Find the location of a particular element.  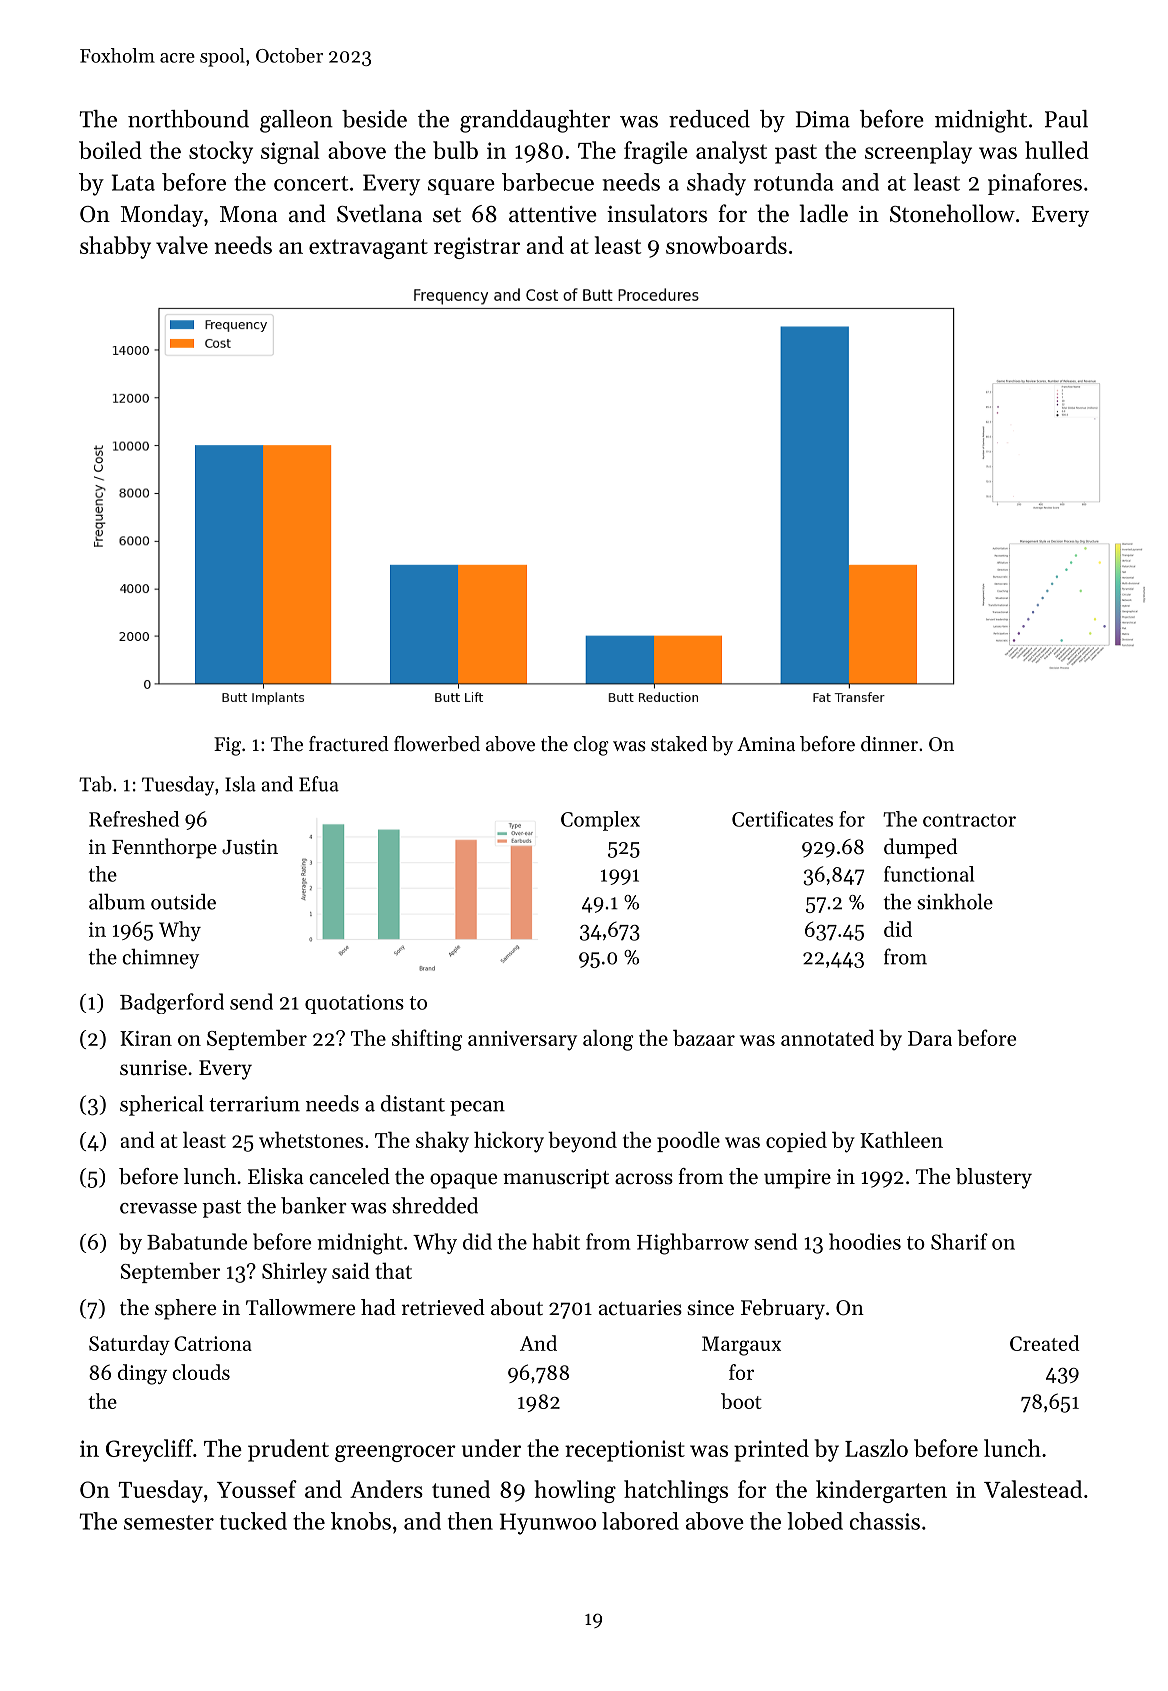

about is located at coordinates (517, 1307).
